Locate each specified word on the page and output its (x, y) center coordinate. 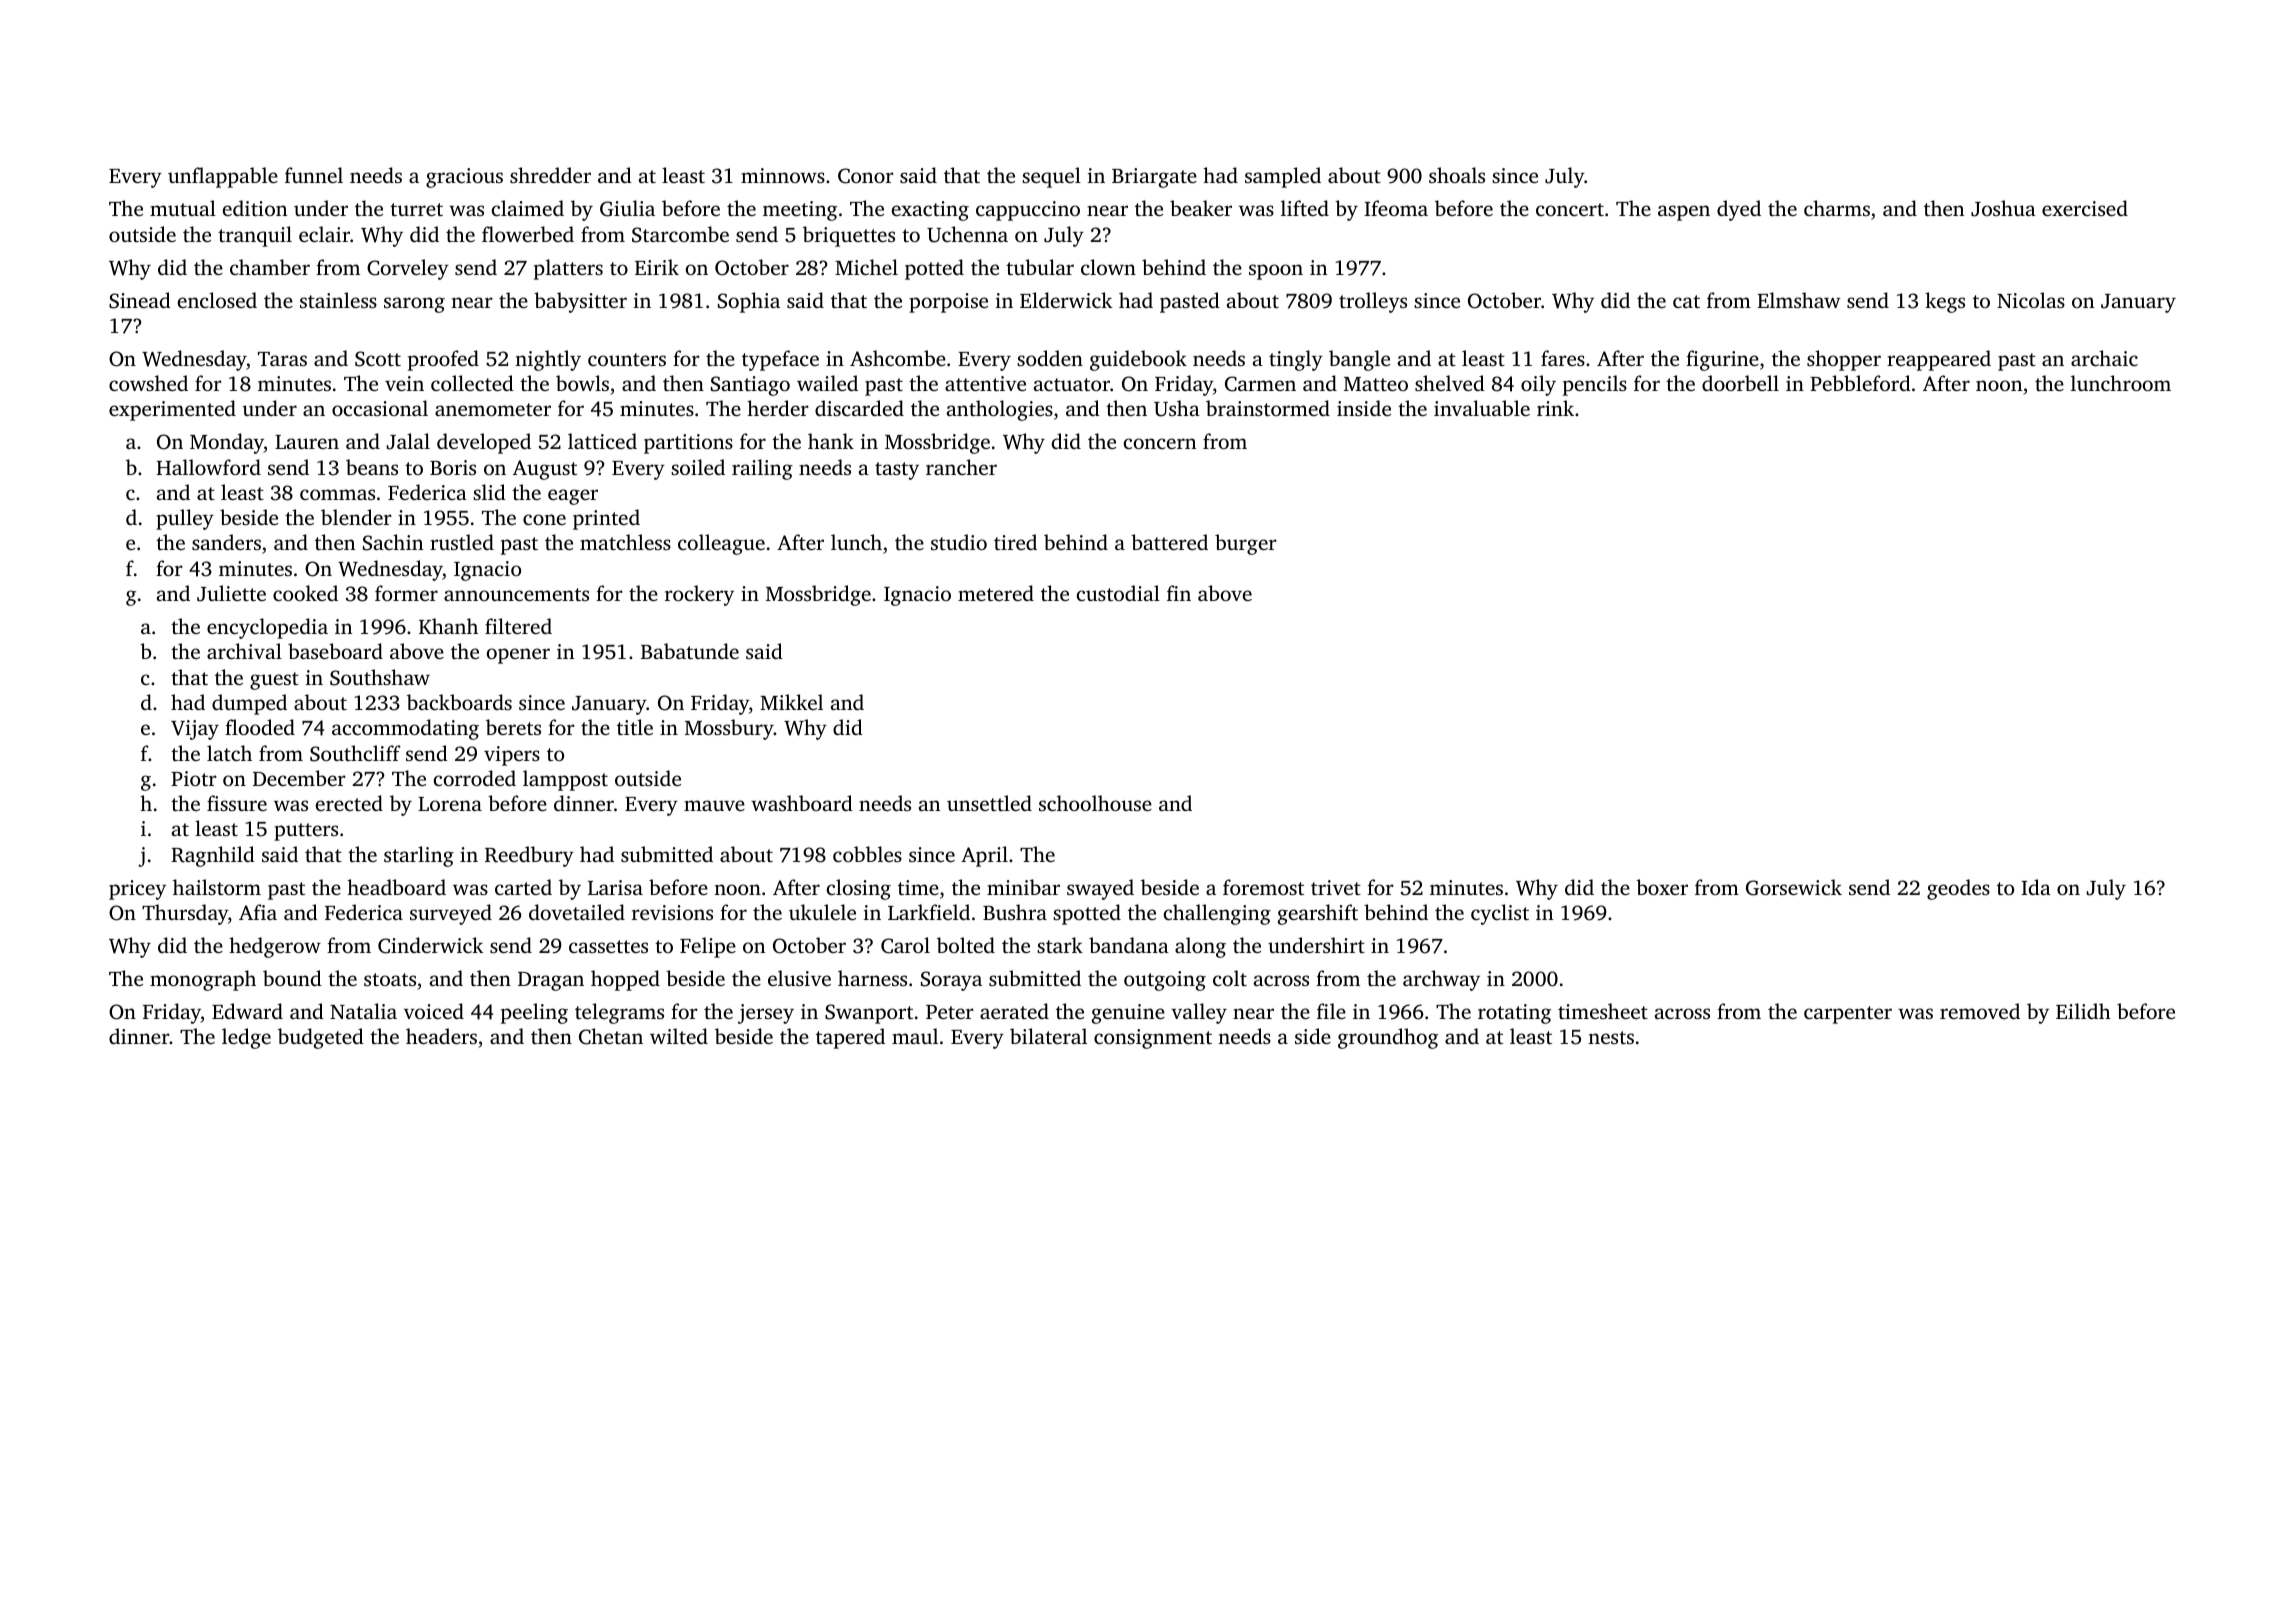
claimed (528, 208)
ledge (246, 1038)
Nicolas (2031, 300)
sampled (1283, 177)
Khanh (448, 626)
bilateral (1048, 1036)
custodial (1118, 593)
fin (1179, 593)
